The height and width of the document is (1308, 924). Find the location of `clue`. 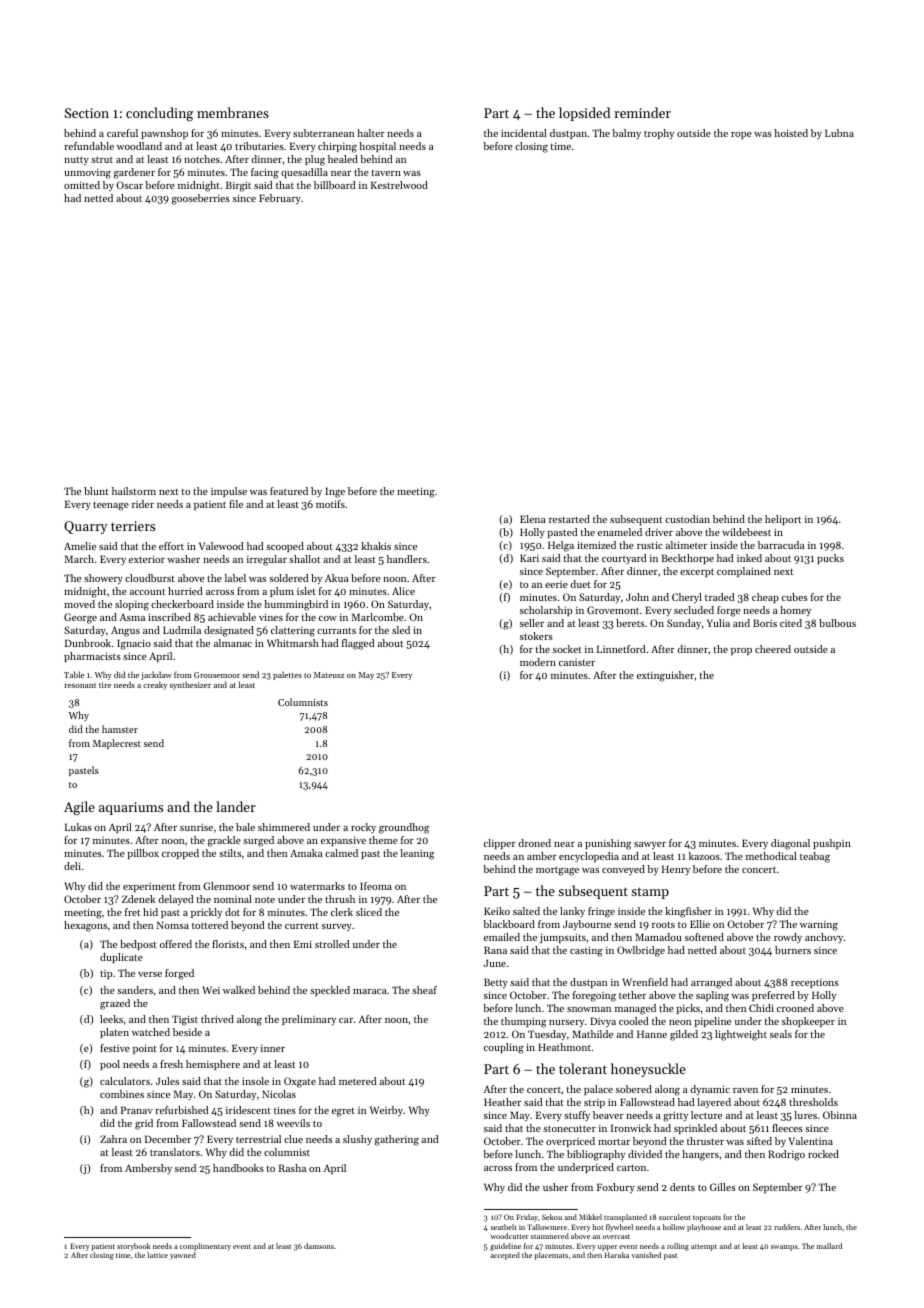

clue is located at coordinates (293, 1139).
